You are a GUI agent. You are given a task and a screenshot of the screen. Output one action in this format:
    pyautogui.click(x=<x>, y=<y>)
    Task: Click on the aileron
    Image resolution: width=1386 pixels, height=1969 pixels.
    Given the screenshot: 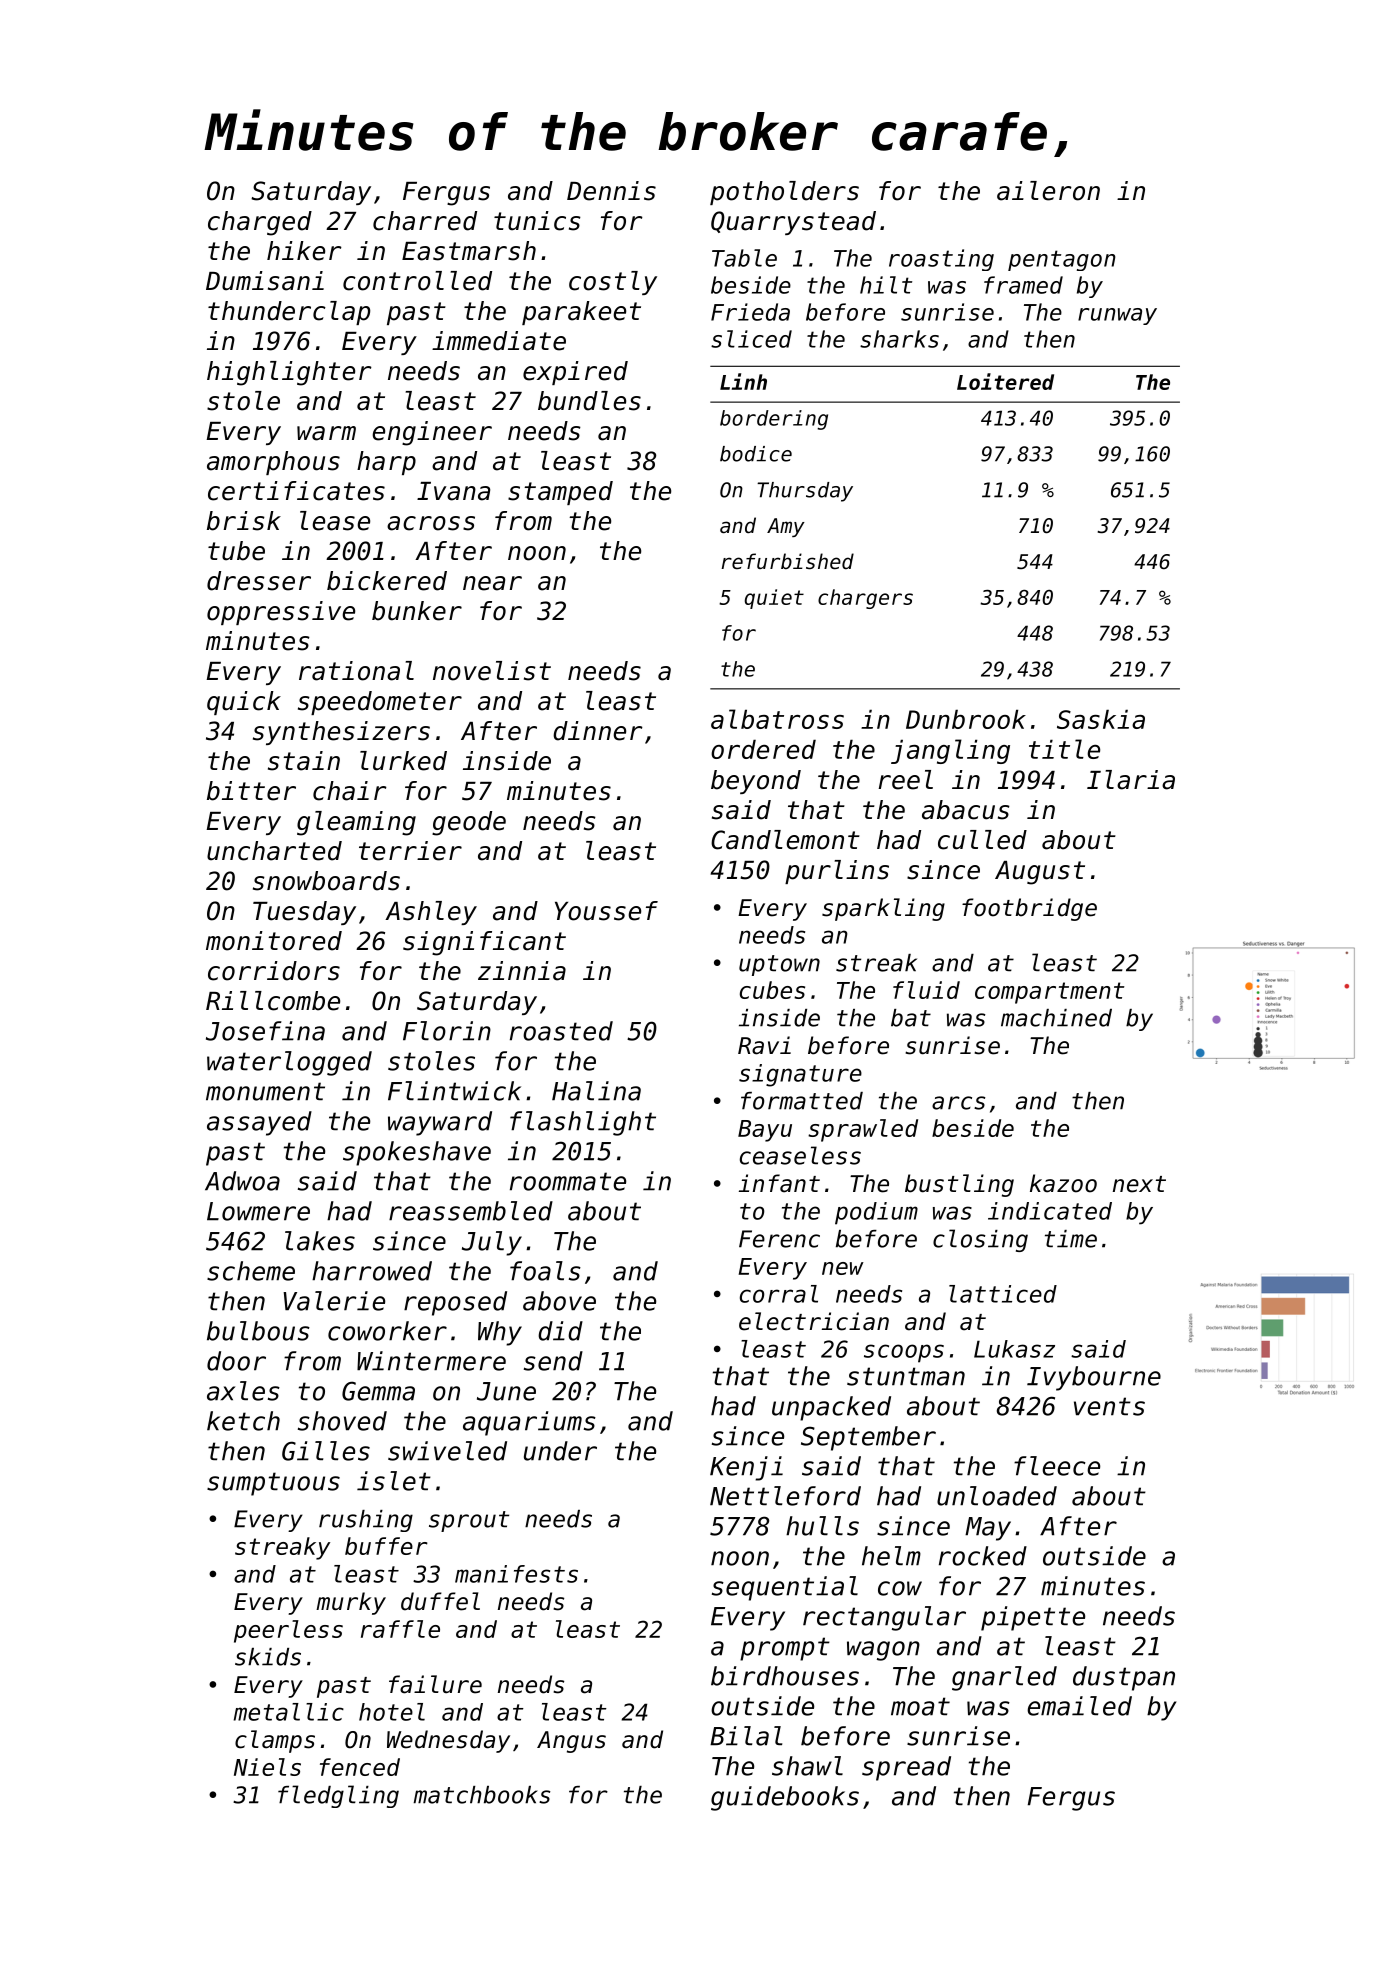 What is the action you would take?
    pyautogui.click(x=1048, y=191)
